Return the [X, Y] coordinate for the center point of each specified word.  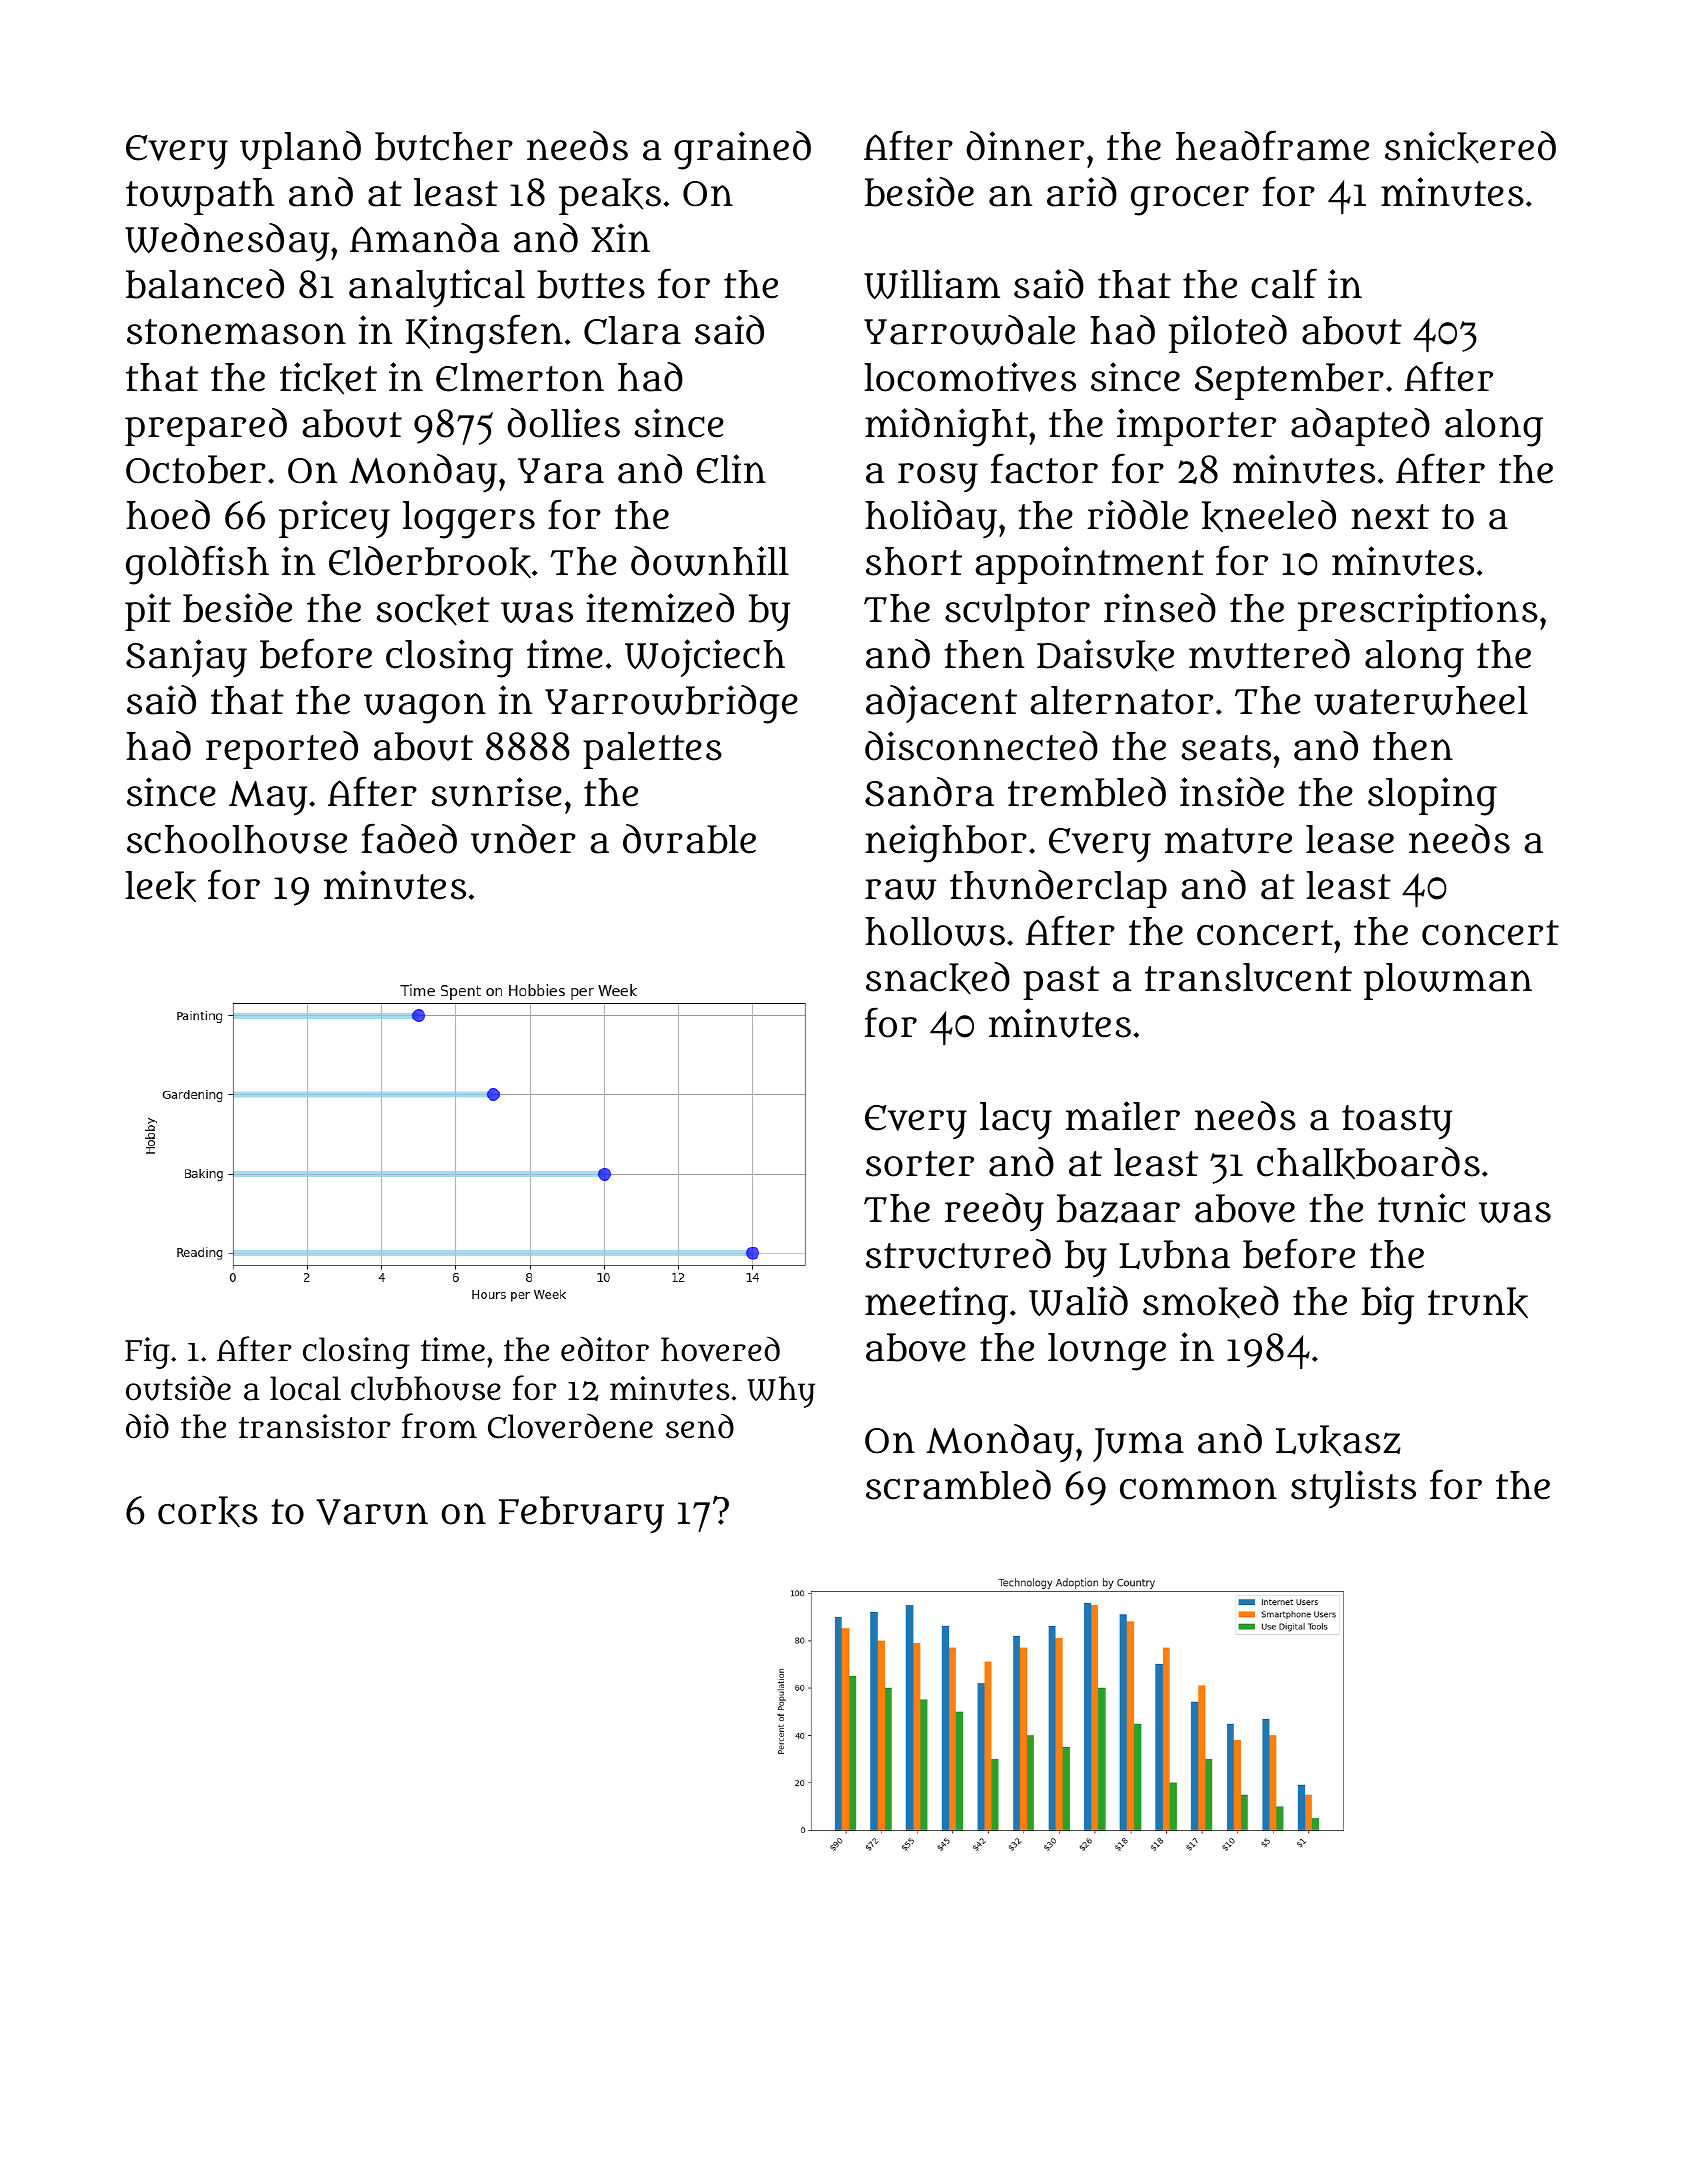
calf [1284, 283]
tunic [1421, 1208]
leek [160, 886]
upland [300, 150]
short [914, 561]
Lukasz [1338, 1440]
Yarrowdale [969, 330]
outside [178, 1388]
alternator [1122, 700]
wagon [425, 708]
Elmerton [520, 377]
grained [742, 150]
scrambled [958, 1485]
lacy [1016, 1121]
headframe [1272, 145]
